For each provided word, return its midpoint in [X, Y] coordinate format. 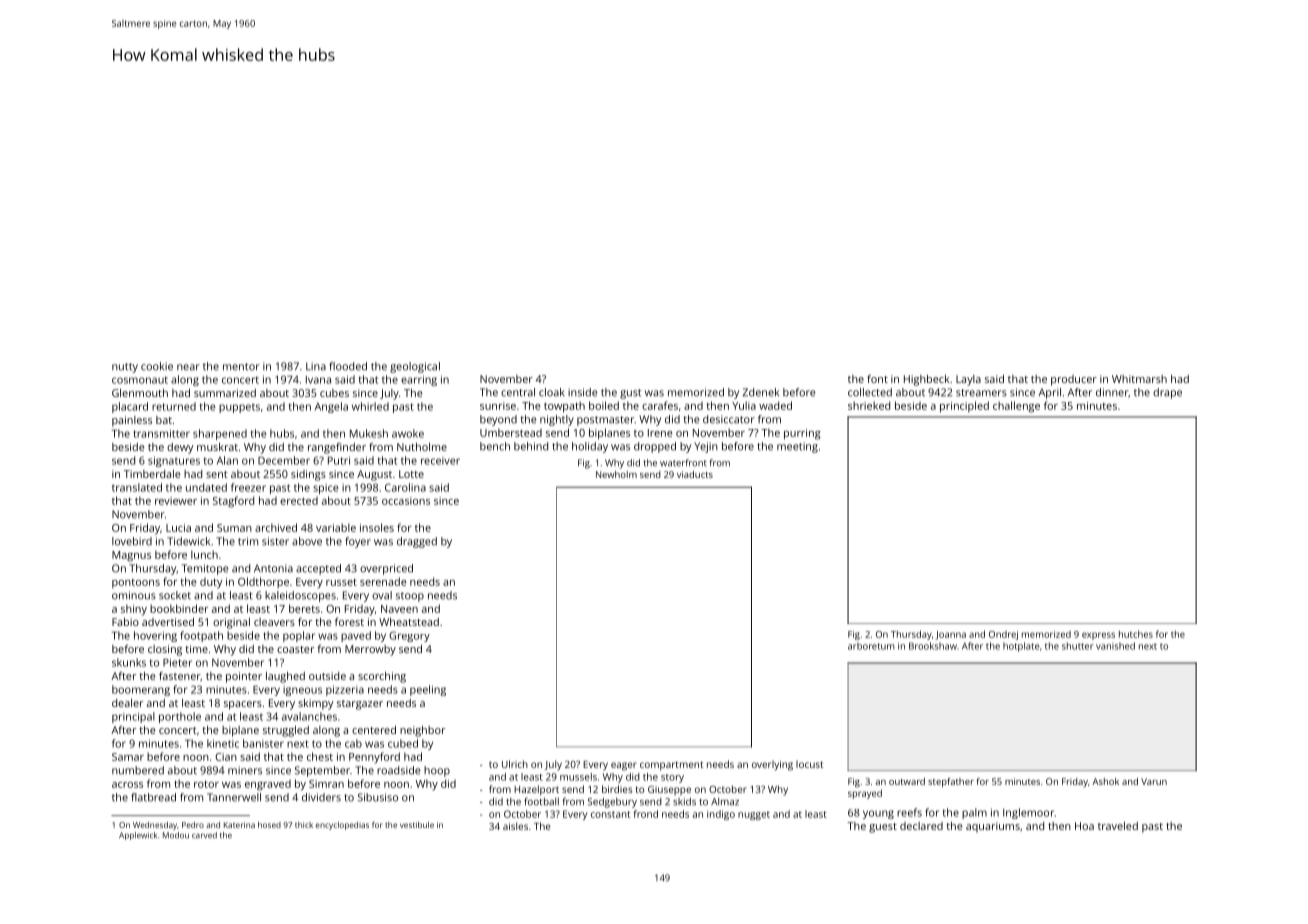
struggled [286, 731]
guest [883, 828]
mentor [241, 367]
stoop [410, 597]
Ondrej [1003, 635]
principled [964, 407]
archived [276, 527]
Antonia [273, 568]
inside [582, 392]
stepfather [951, 782]
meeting [797, 447]
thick [304, 825]
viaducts [695, 474]
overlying [772, 765]
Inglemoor [1028, 813]
